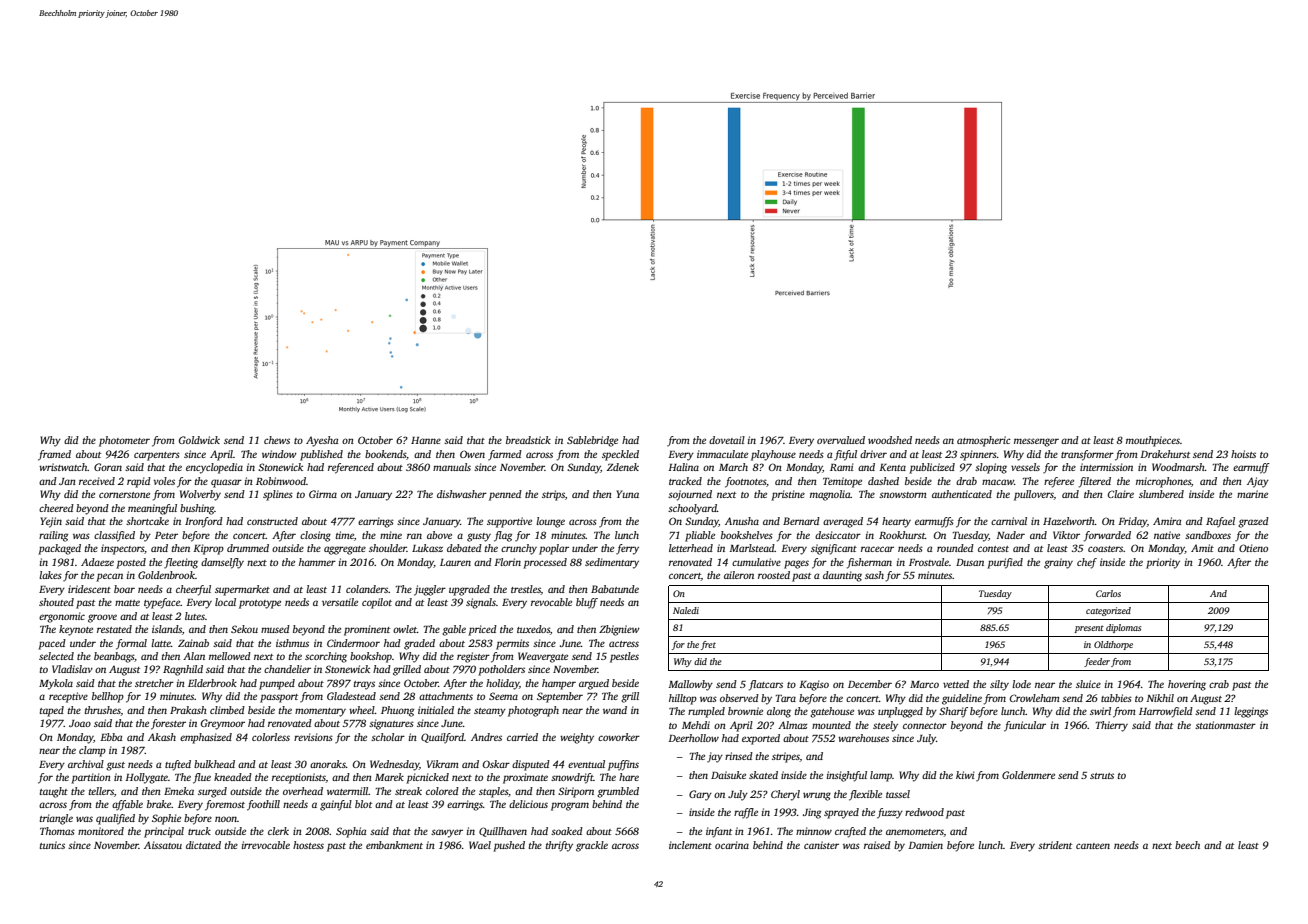 The height and width of the document is (924, 1308). I want to click on lounge, so click(550, 522).
